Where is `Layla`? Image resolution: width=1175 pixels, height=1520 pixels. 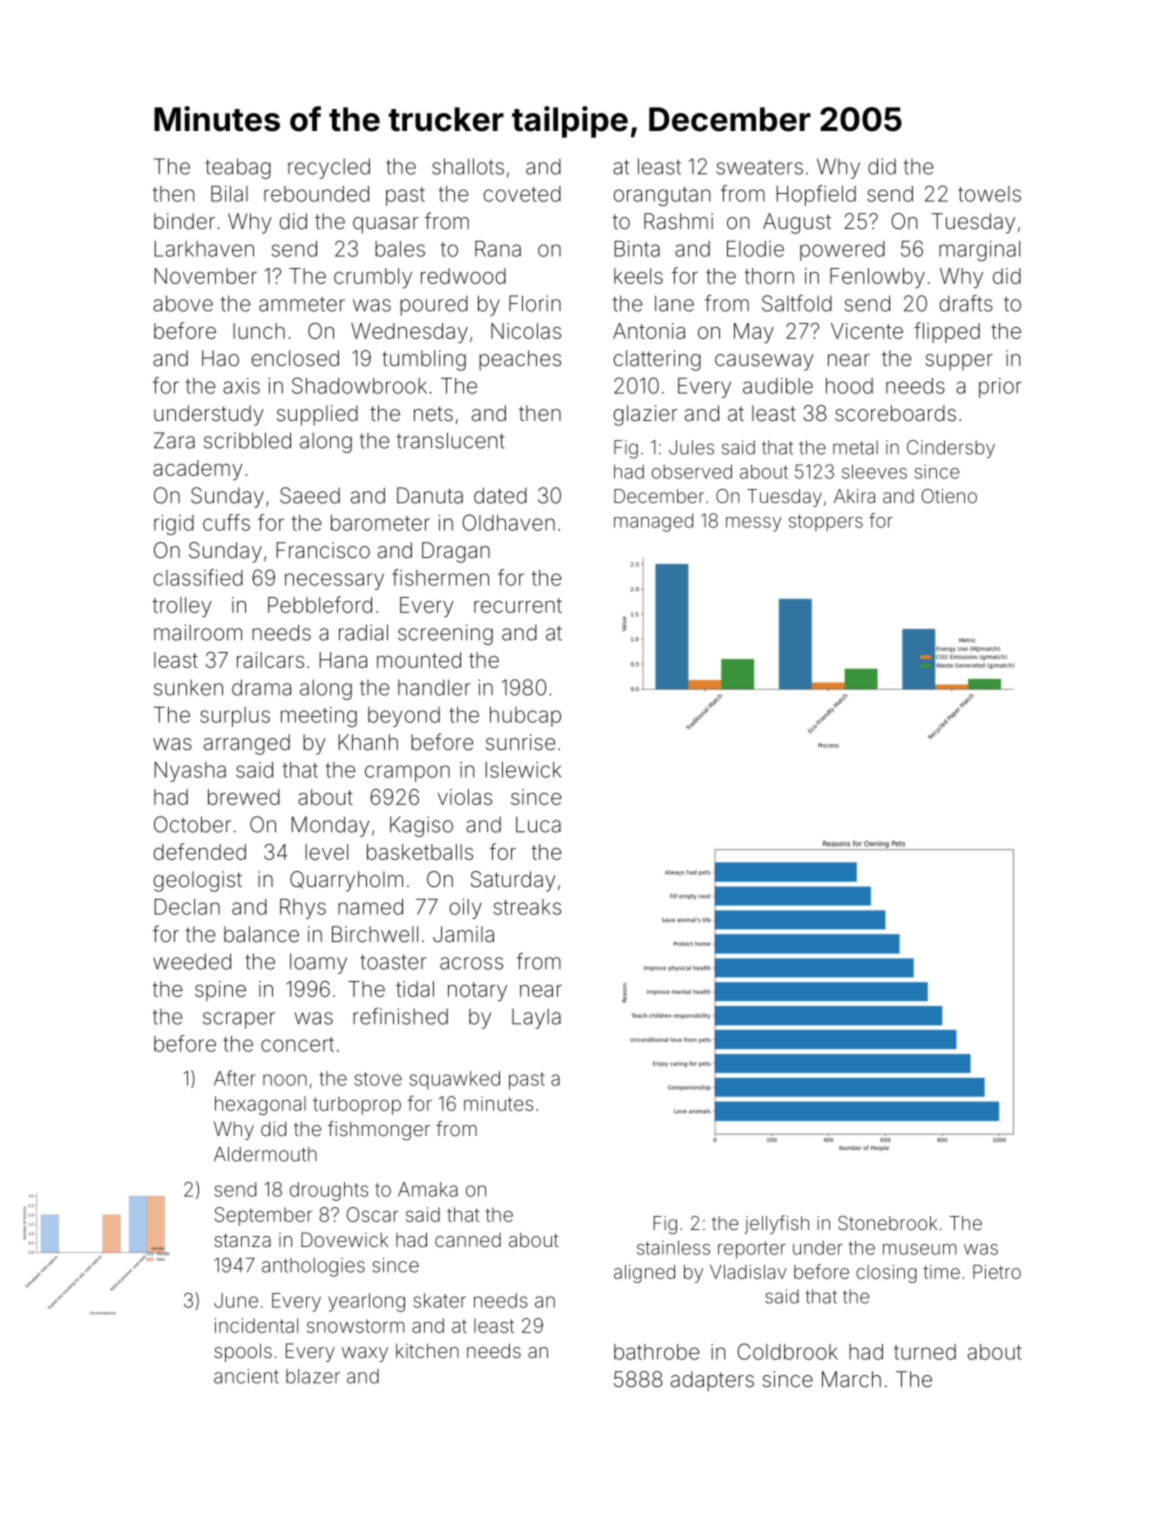
Layla is located at coordinates (536, 1018).
